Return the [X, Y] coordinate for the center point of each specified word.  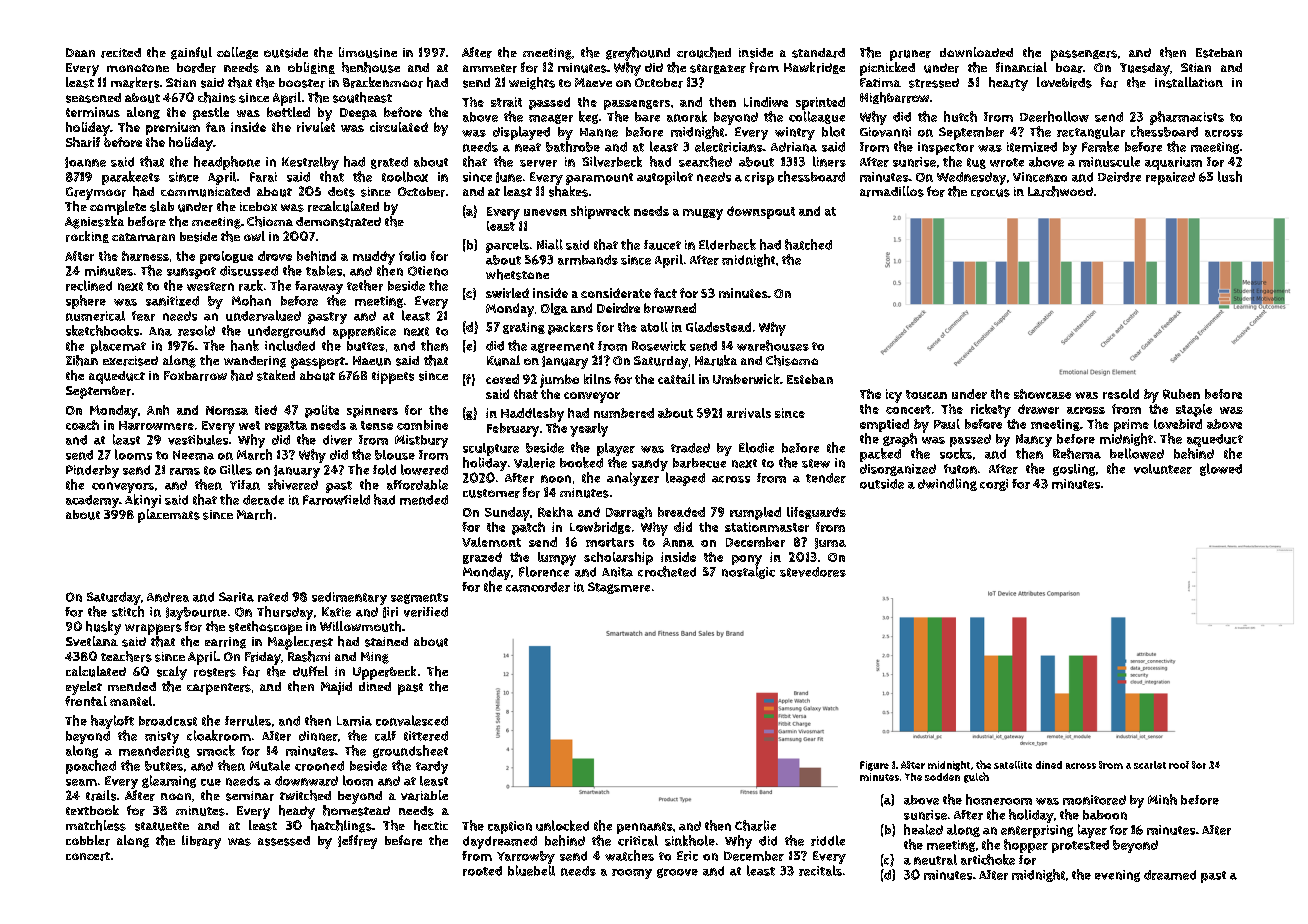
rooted [482, 871]
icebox [258, 206]
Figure [874, 766]
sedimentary [349, 598]
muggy [703, 214]
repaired [1170, 178]
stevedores [813, 572]
